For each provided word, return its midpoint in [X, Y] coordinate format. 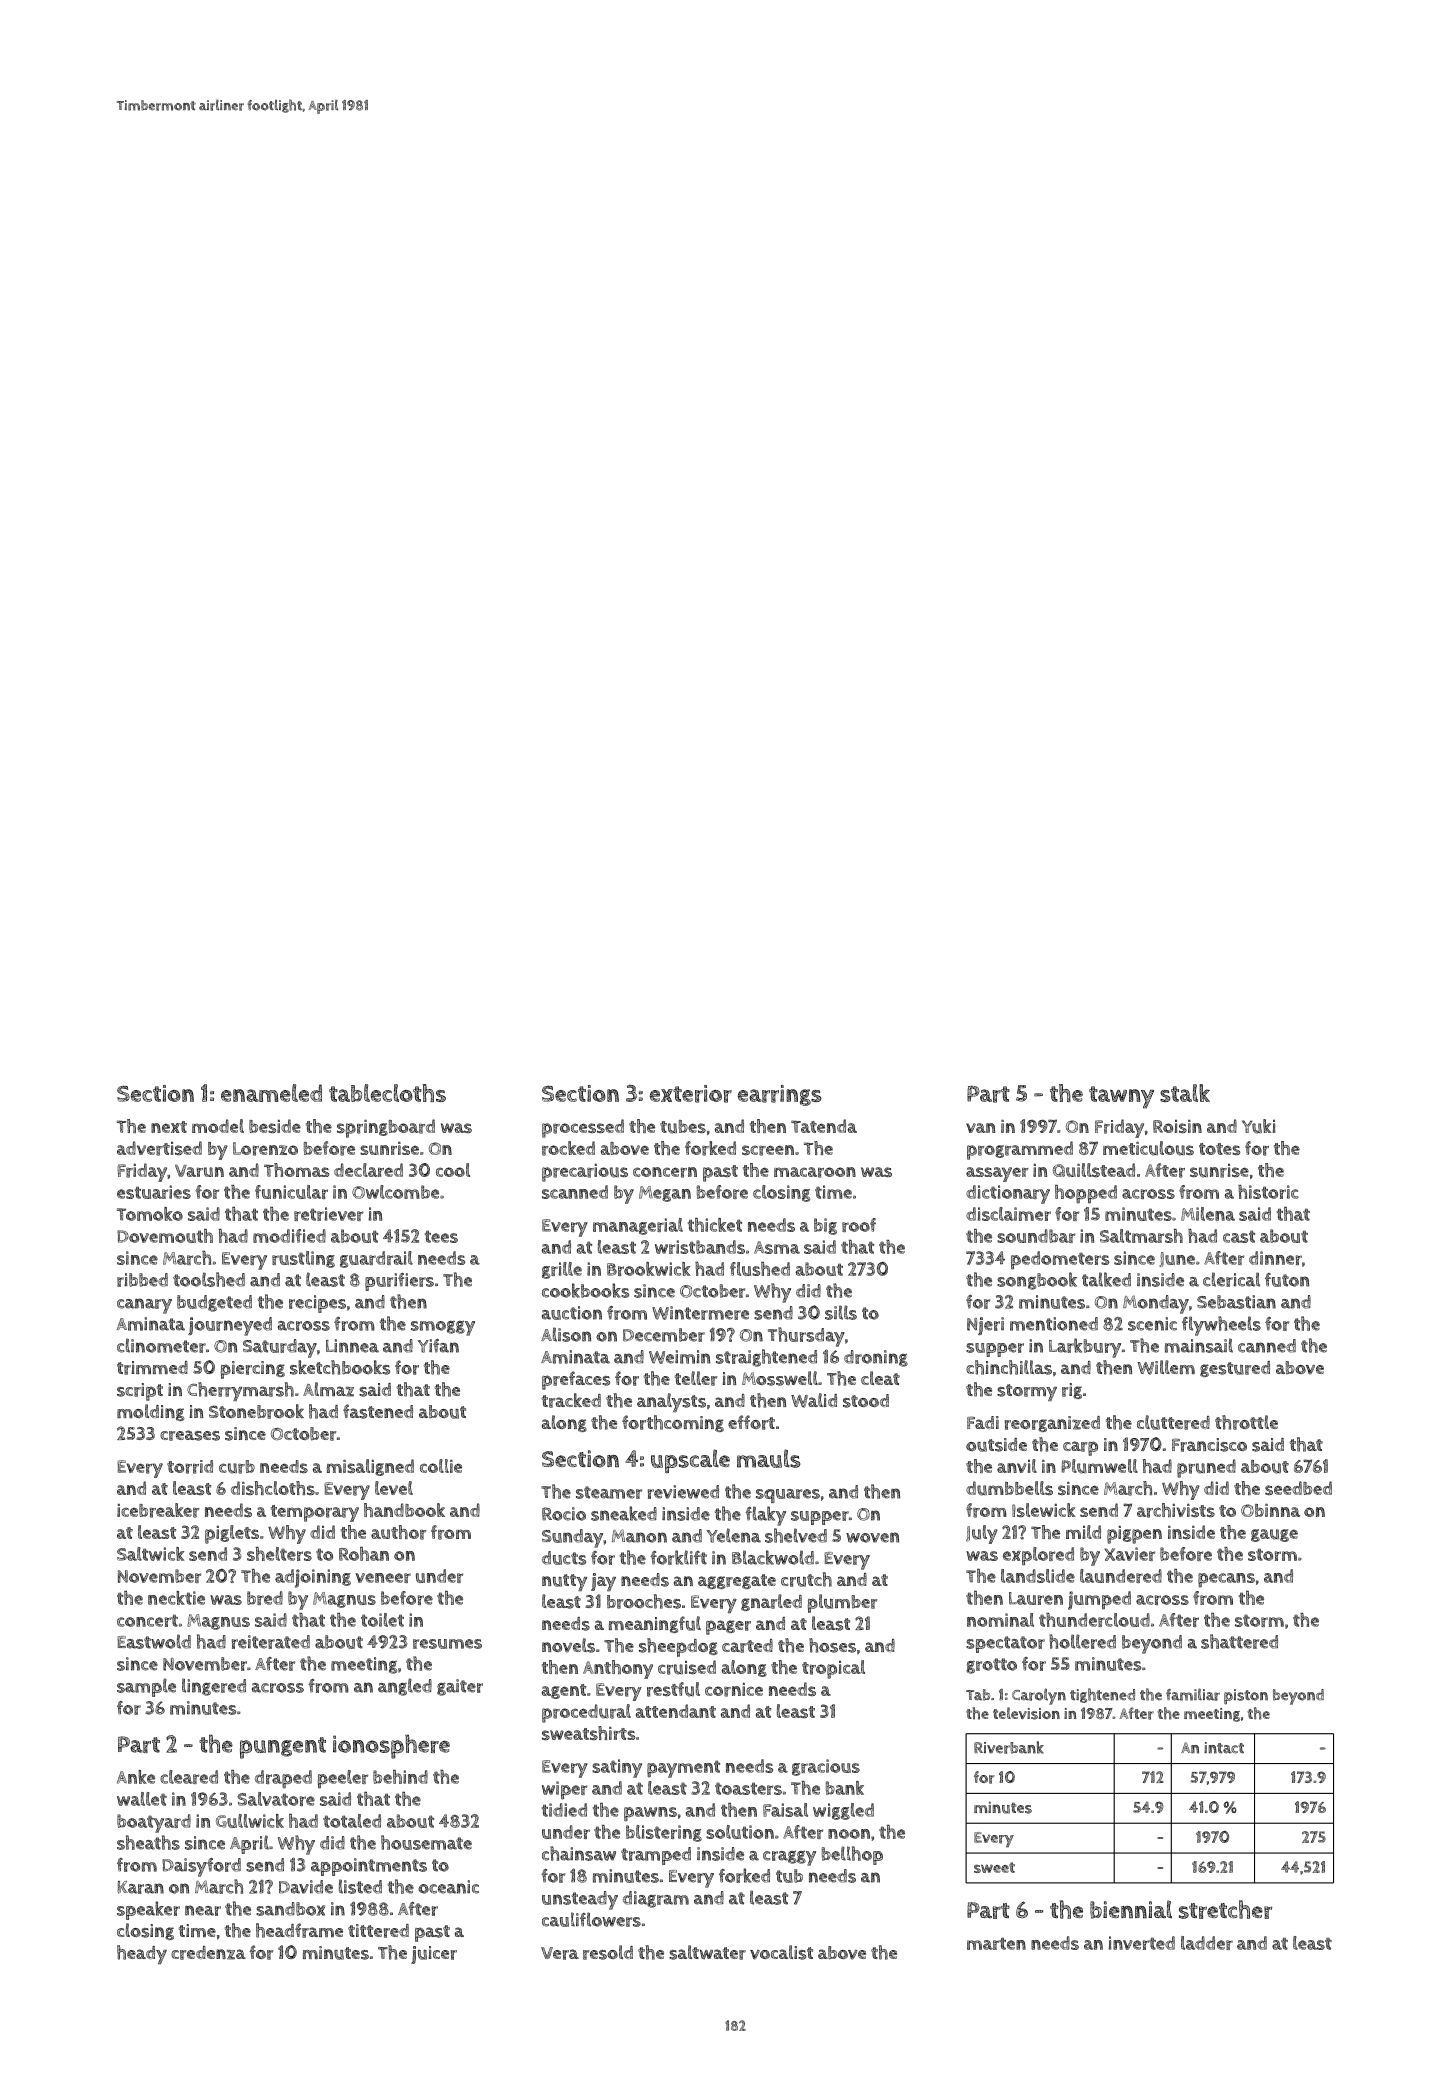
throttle [1246, 1422]
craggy [789, 1858]
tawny [1121, 1097]
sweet [994, 1867]
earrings [780, 1095]
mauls [769, 1458]
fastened [378, 1411]
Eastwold [154, 1641]
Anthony [618, 1669]
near [203, 1910]
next [169, 1127]
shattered [1239, 1641]
